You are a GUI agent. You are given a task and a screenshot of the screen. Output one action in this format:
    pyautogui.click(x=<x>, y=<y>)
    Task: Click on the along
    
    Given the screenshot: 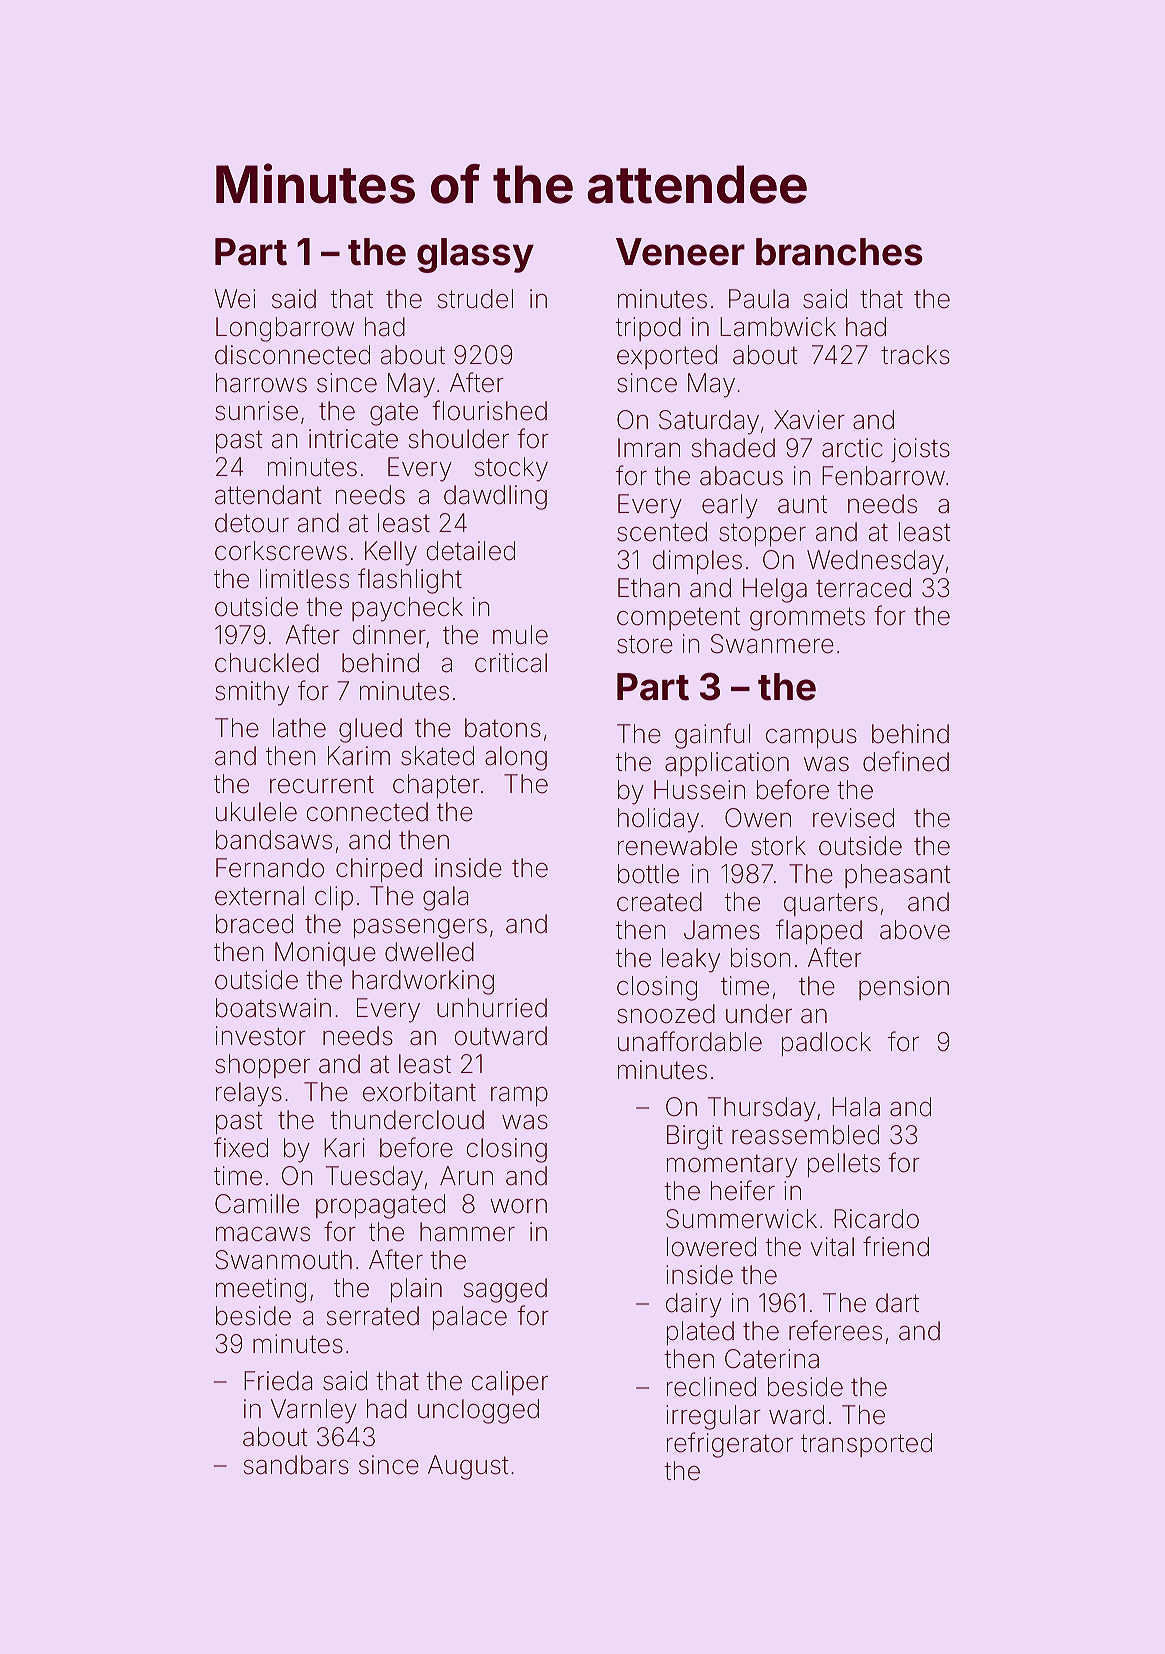 What is the action you would take?
    pyautogui.click(x=516, y=758)
